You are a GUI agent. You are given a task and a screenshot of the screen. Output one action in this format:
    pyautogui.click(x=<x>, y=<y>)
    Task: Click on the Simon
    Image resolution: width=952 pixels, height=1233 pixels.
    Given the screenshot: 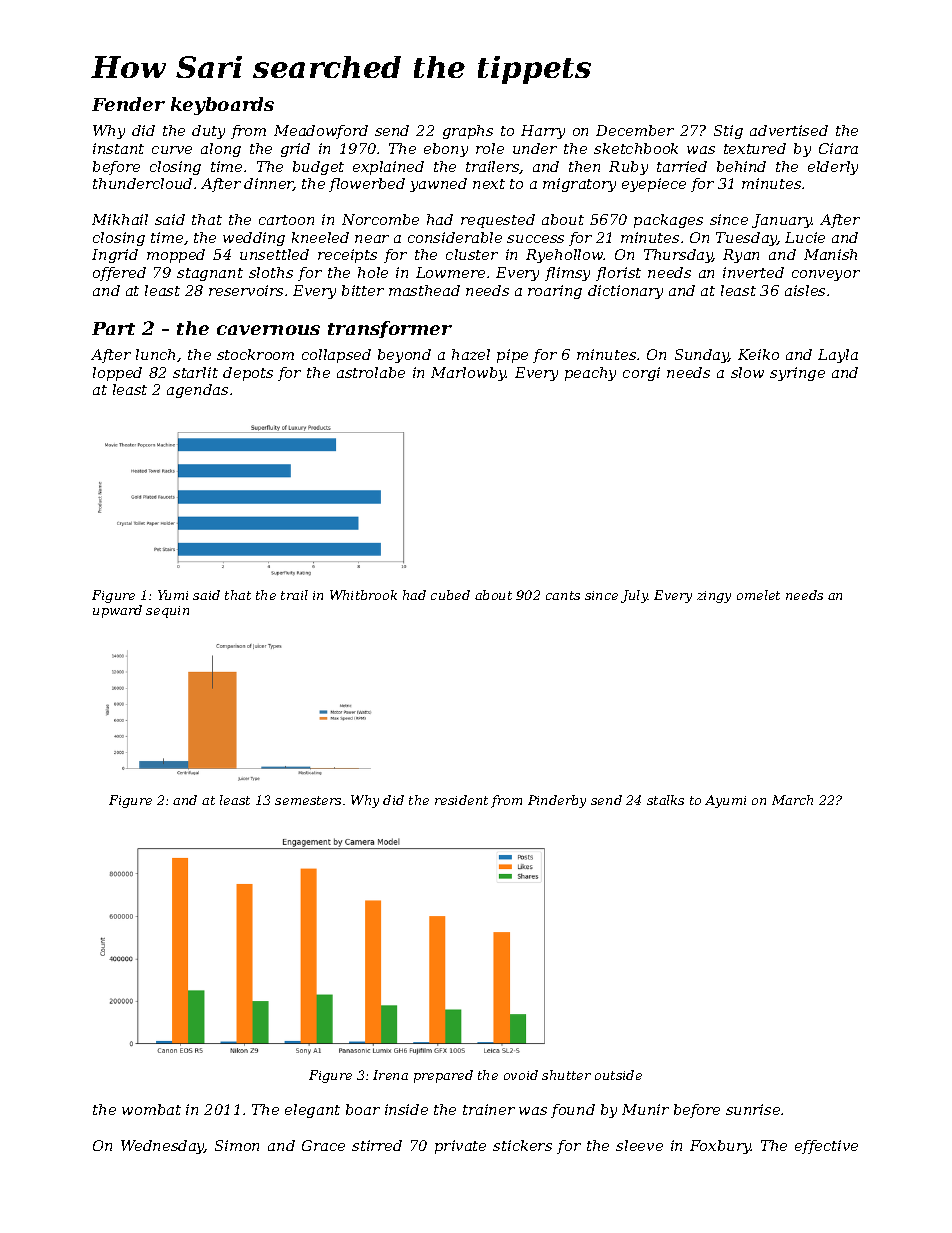 What is the action you would take?
    pyautogui.click(x=237, y=1145)
